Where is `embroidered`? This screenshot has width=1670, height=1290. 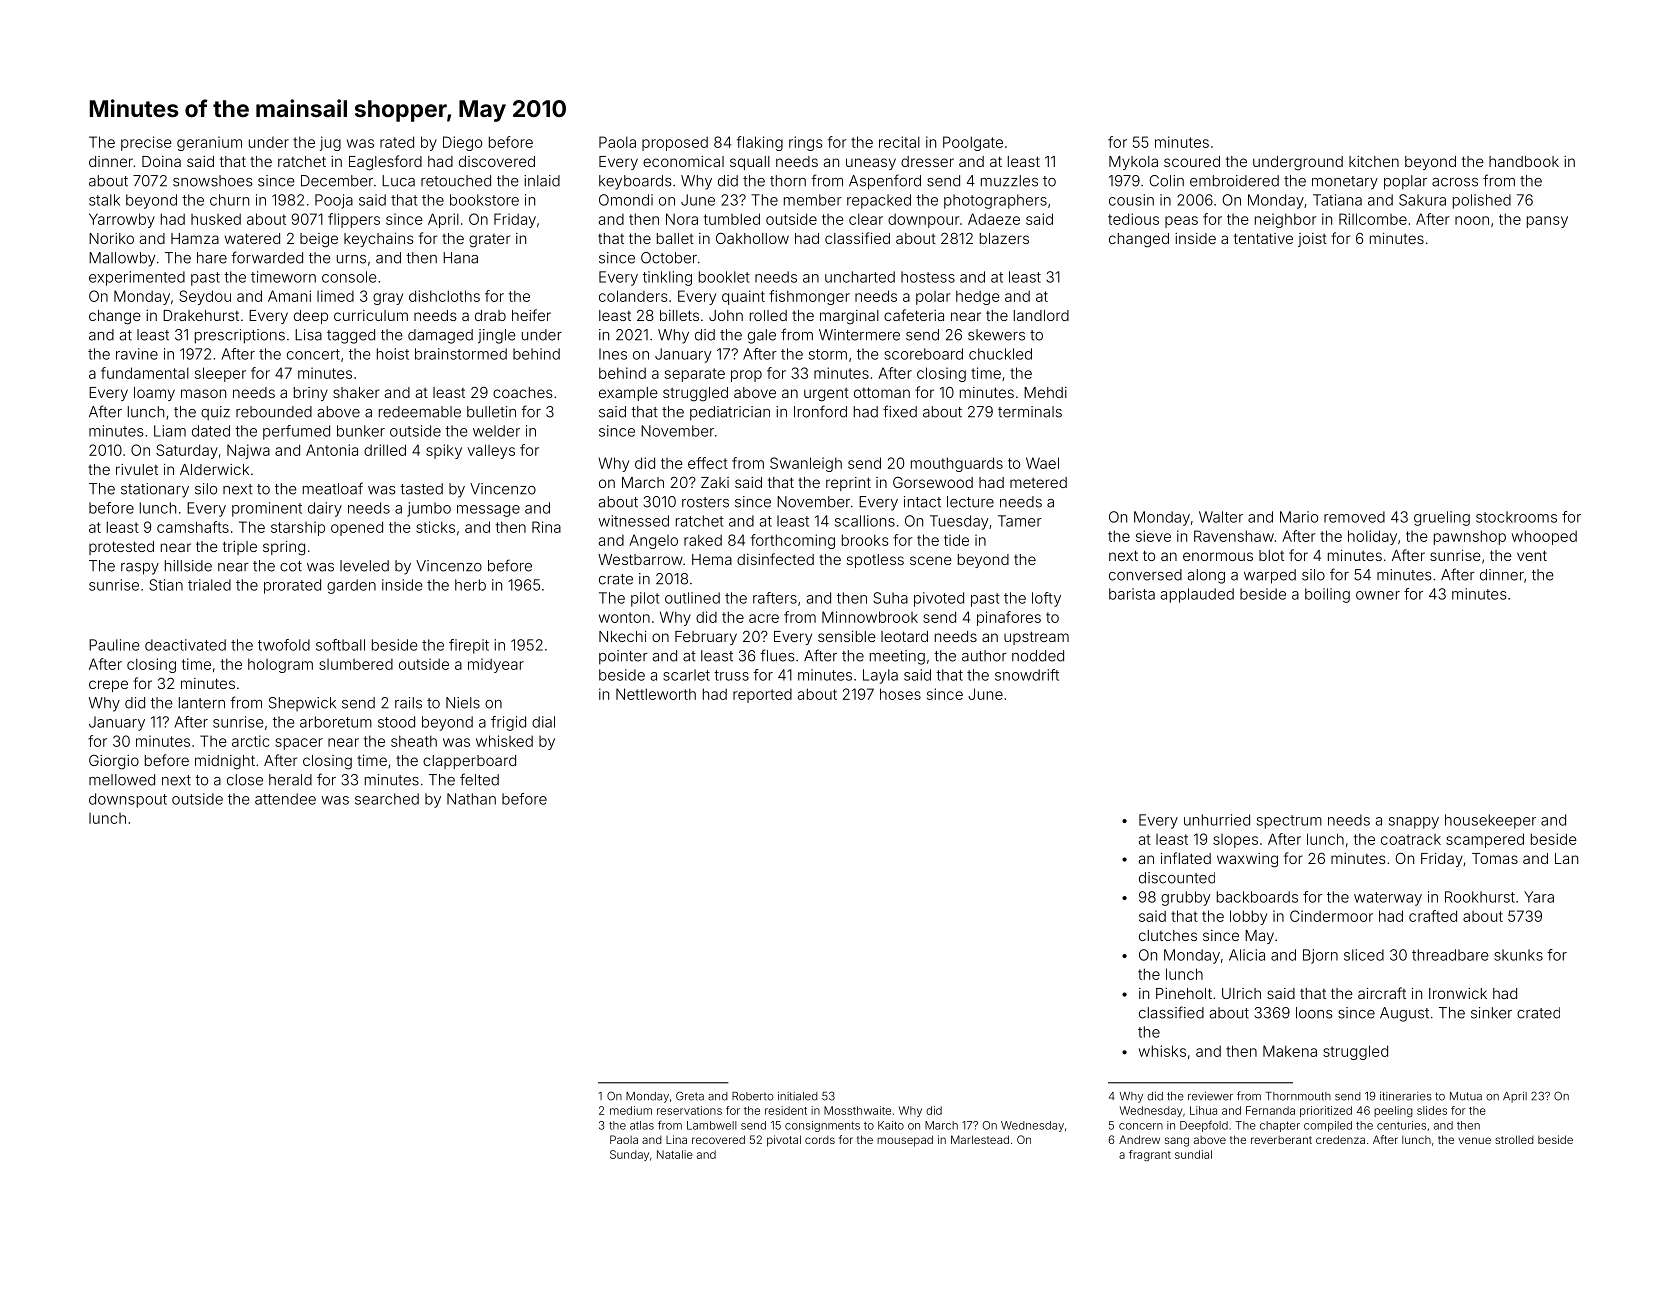
embroidered is located at coordinates (1234, 181).
